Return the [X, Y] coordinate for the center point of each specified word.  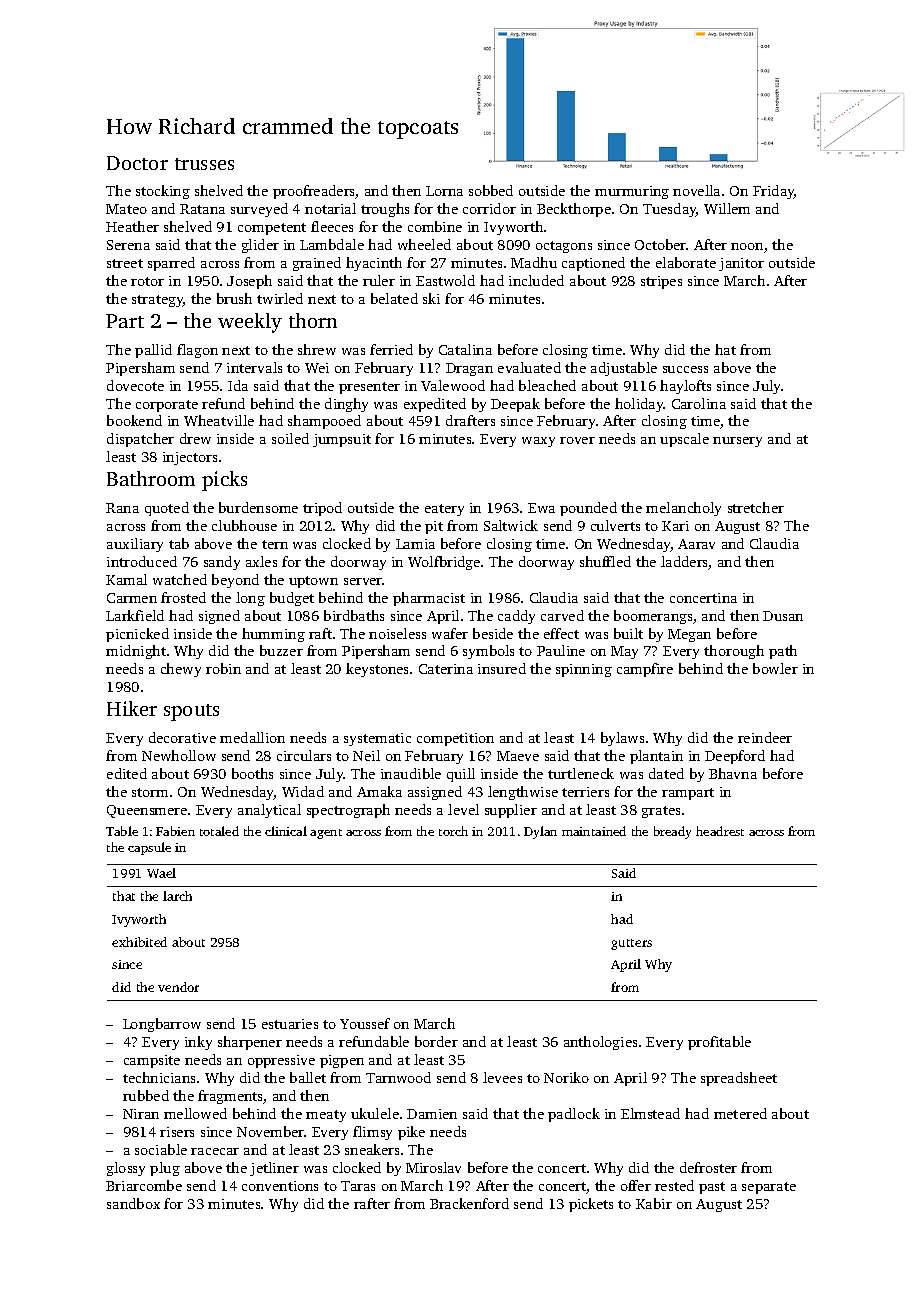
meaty [326, 1116]
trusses [204, 164]
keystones [377, 670]
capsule [149, 848]
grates [661, 812]
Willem [727, 208]
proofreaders [314, 192]
